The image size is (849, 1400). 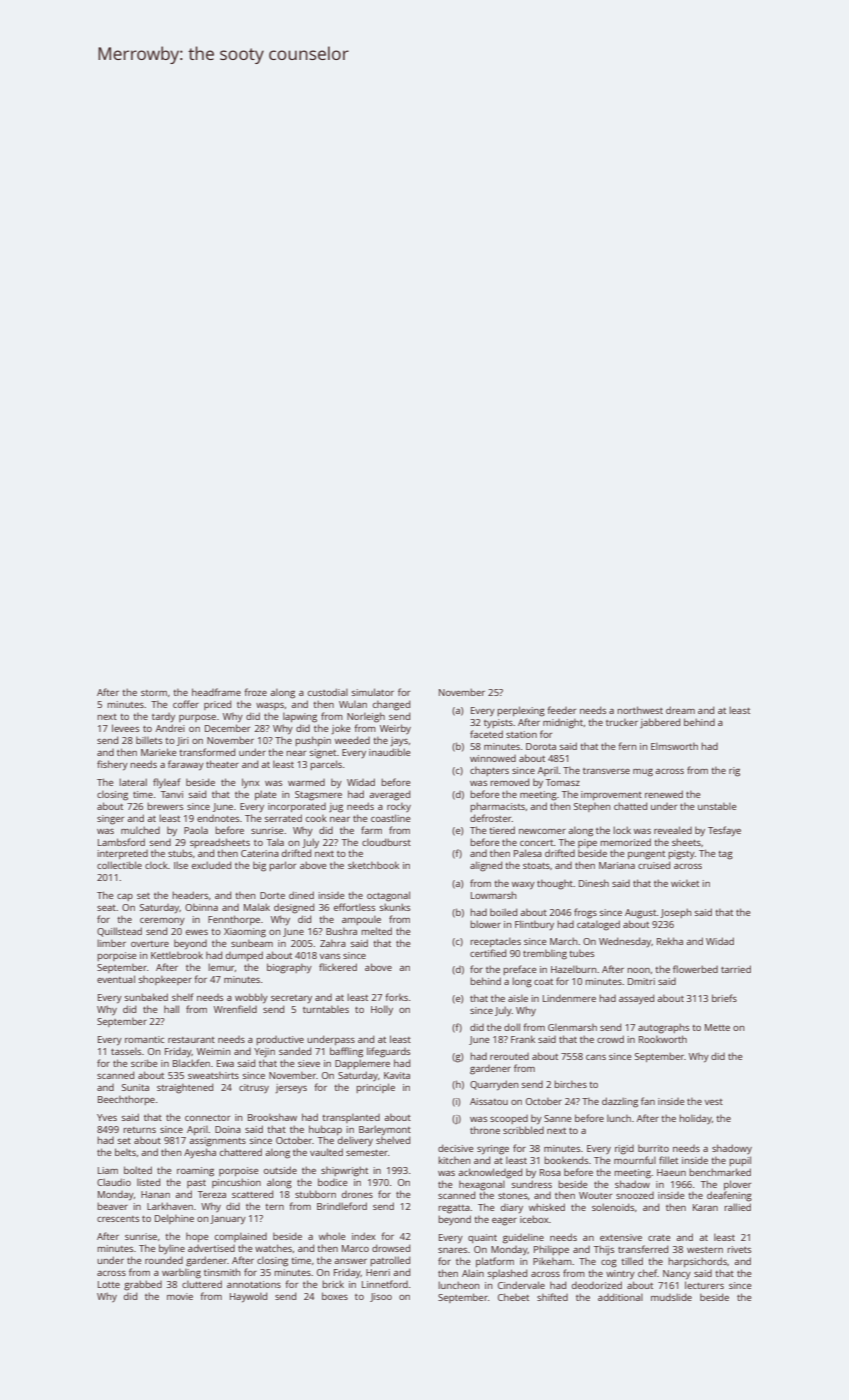 What do you see at coordinates (154, 693) in the screenshot?
I see `storm` at bounding box center [154, 693].
